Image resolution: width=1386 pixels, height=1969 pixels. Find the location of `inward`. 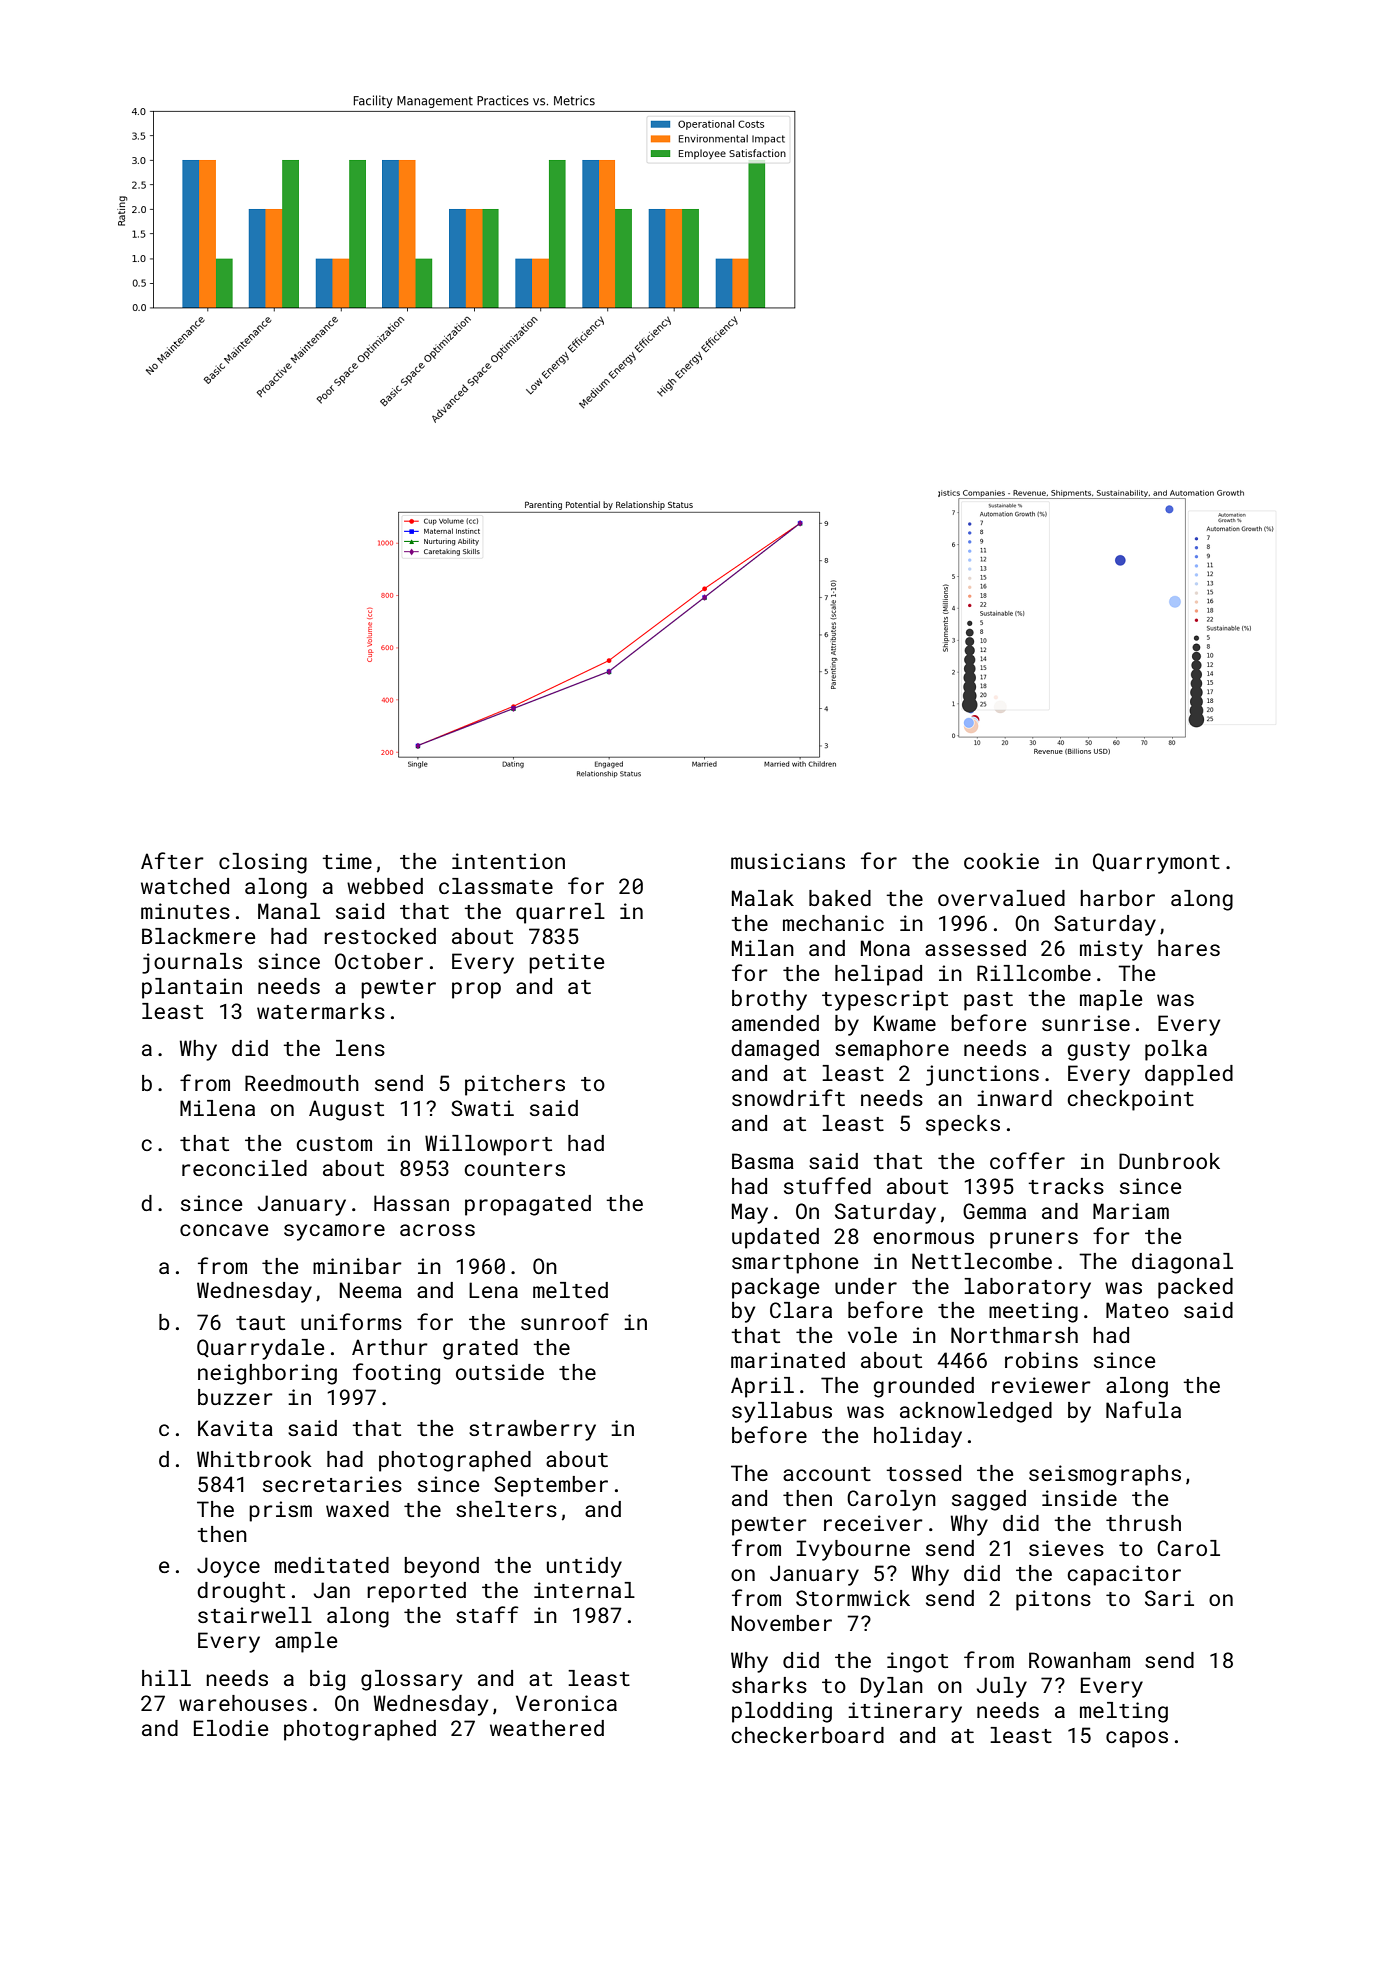

inward is located at coordinates (1014, 1098).
